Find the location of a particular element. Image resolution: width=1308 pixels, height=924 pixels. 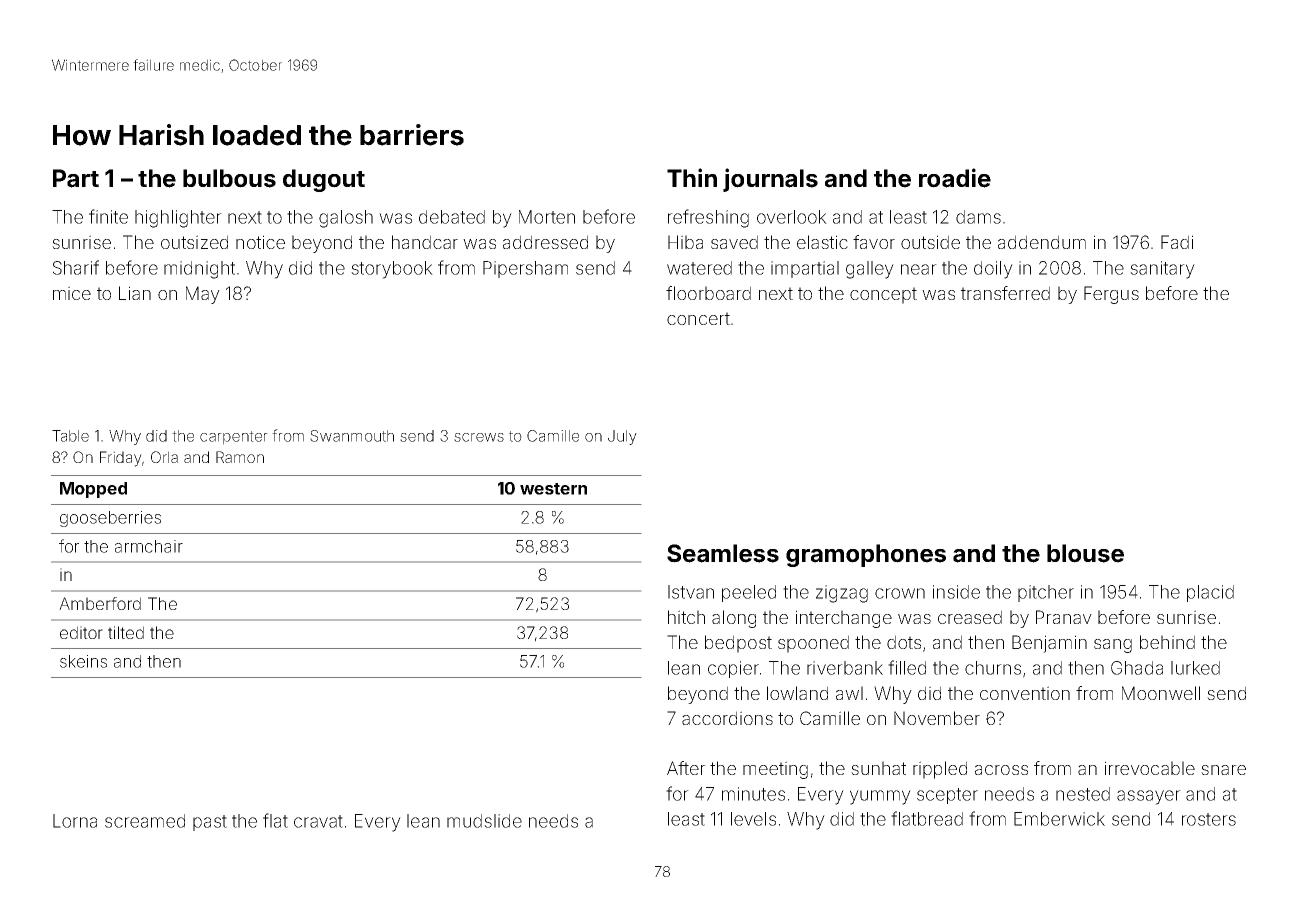

elastic is located at coordinates (822, 242).
